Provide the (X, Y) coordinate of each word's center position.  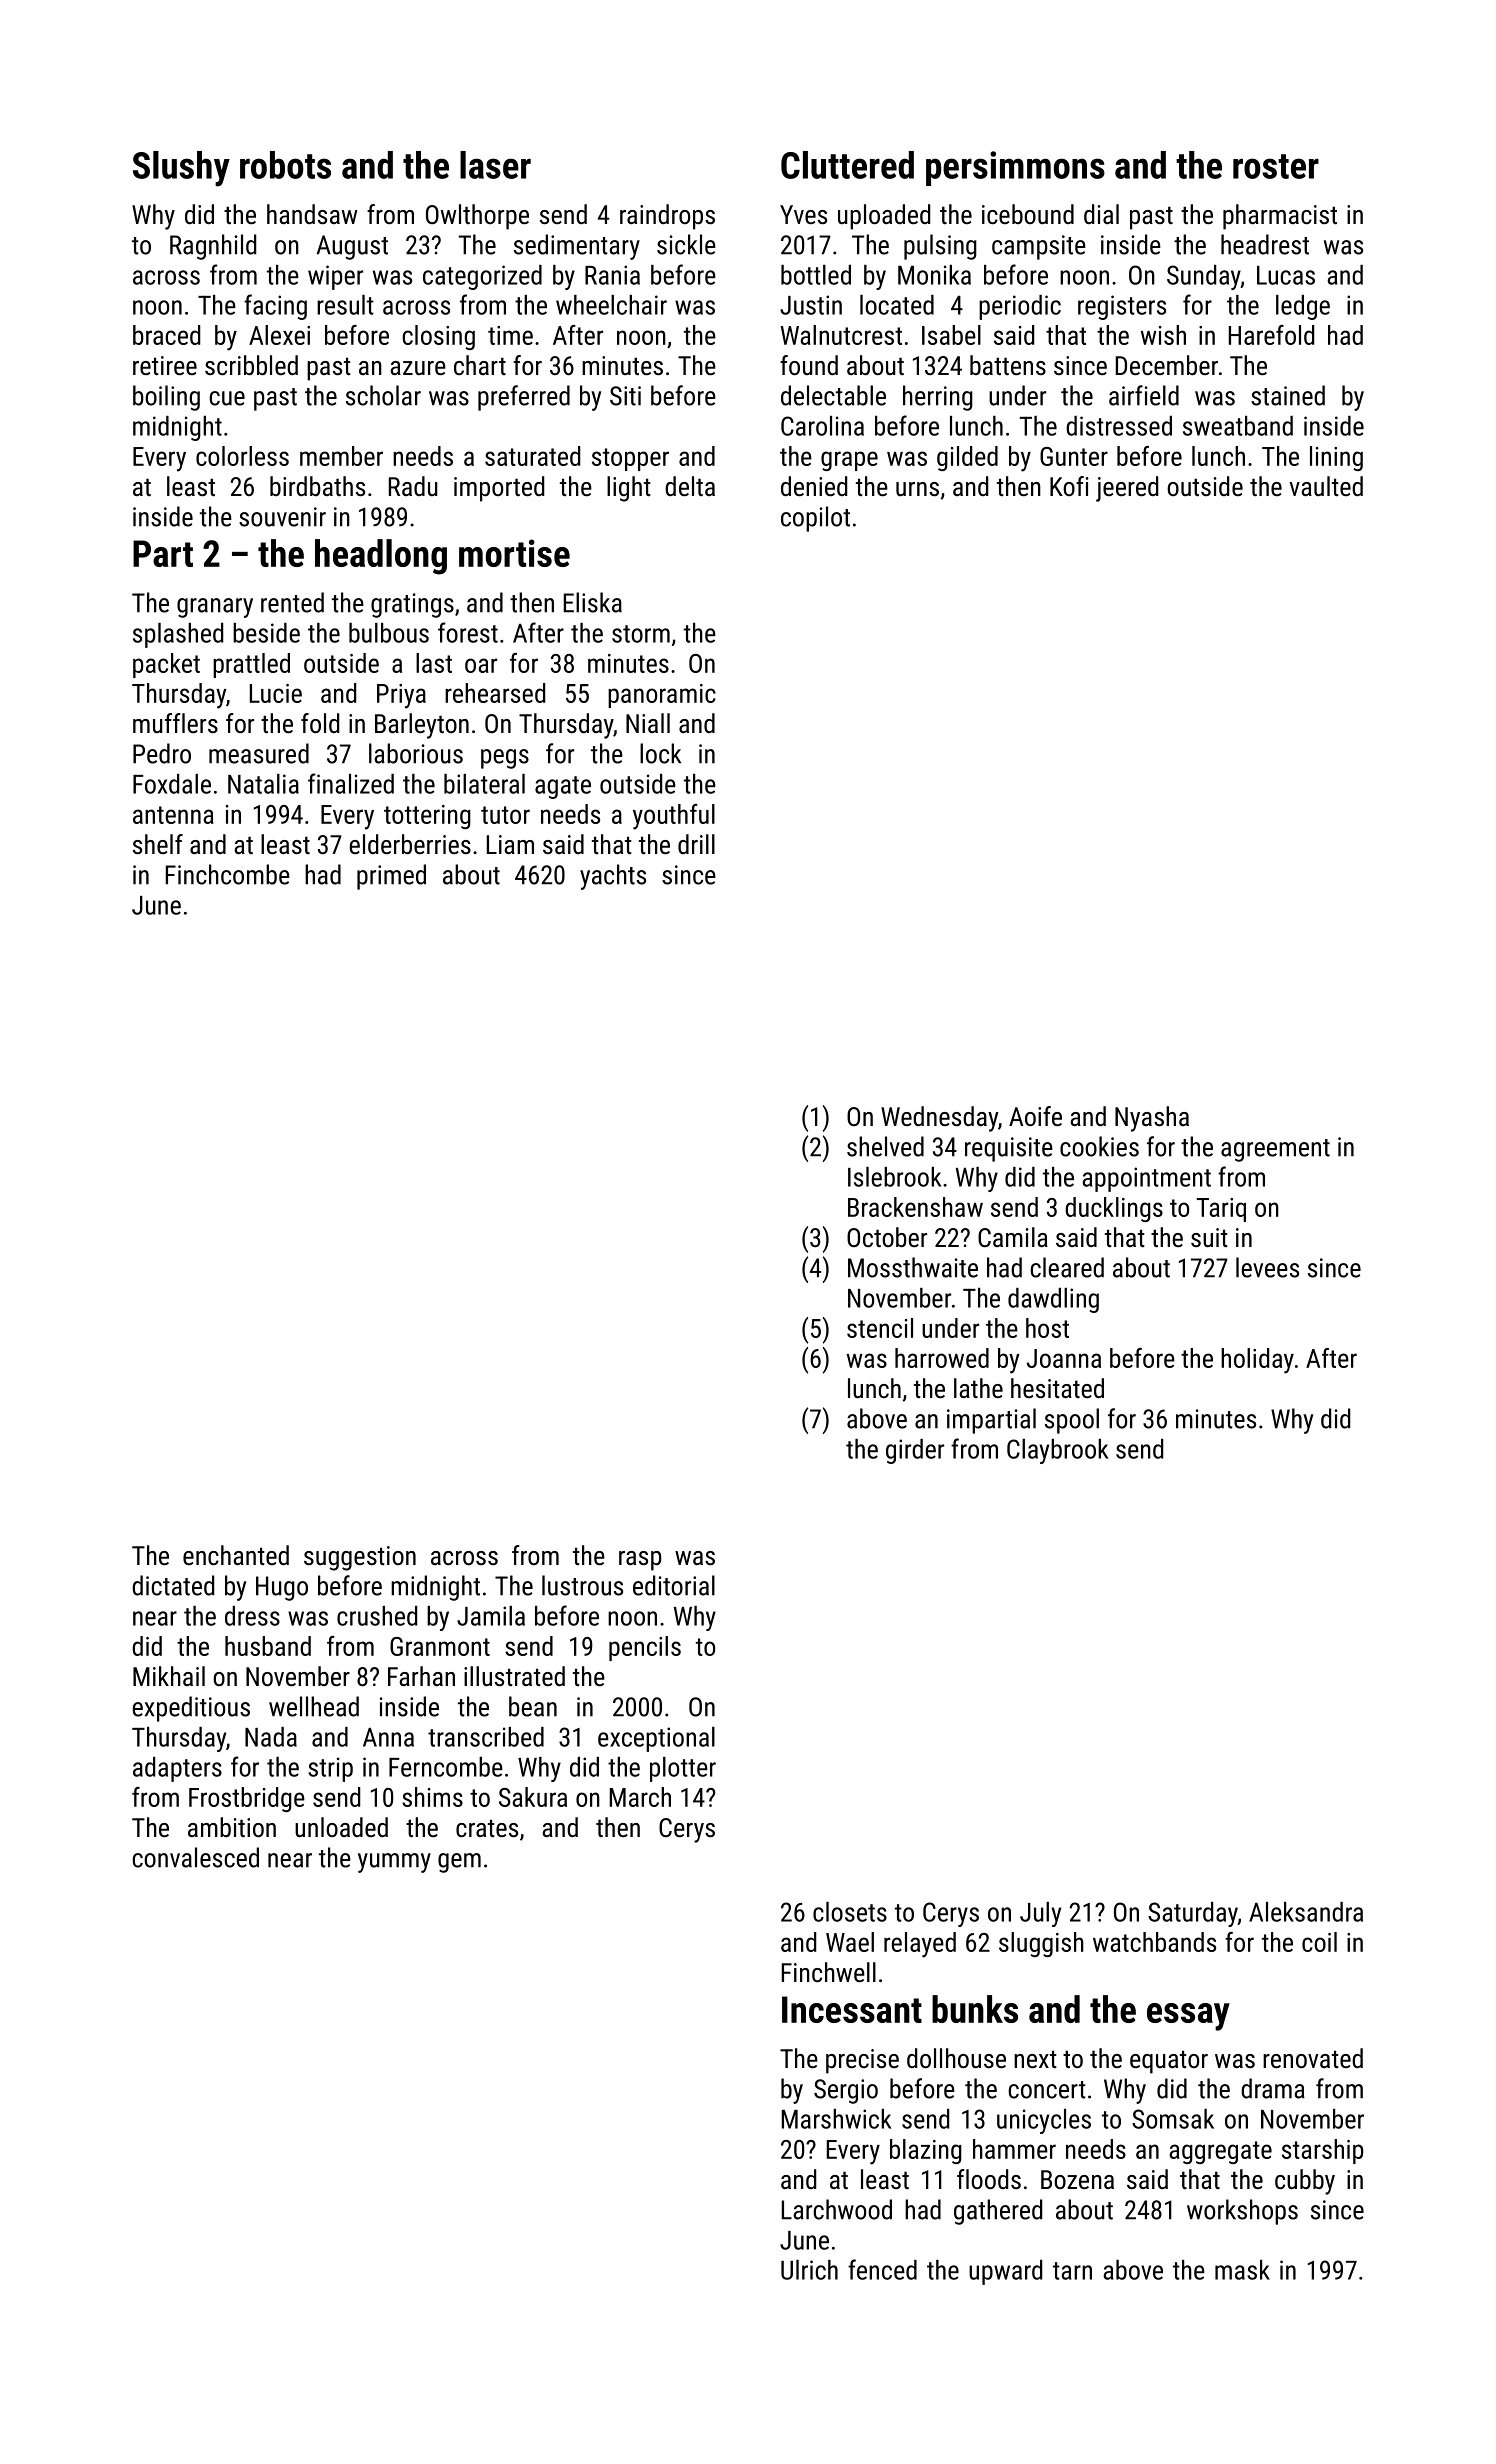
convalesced (195, 1857)
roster (1276, 166)
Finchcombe (228, 874)
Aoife (1035, 1116)
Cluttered (847, 165)
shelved (885, 1146)
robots (285, 165)
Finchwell (829, 1972)
